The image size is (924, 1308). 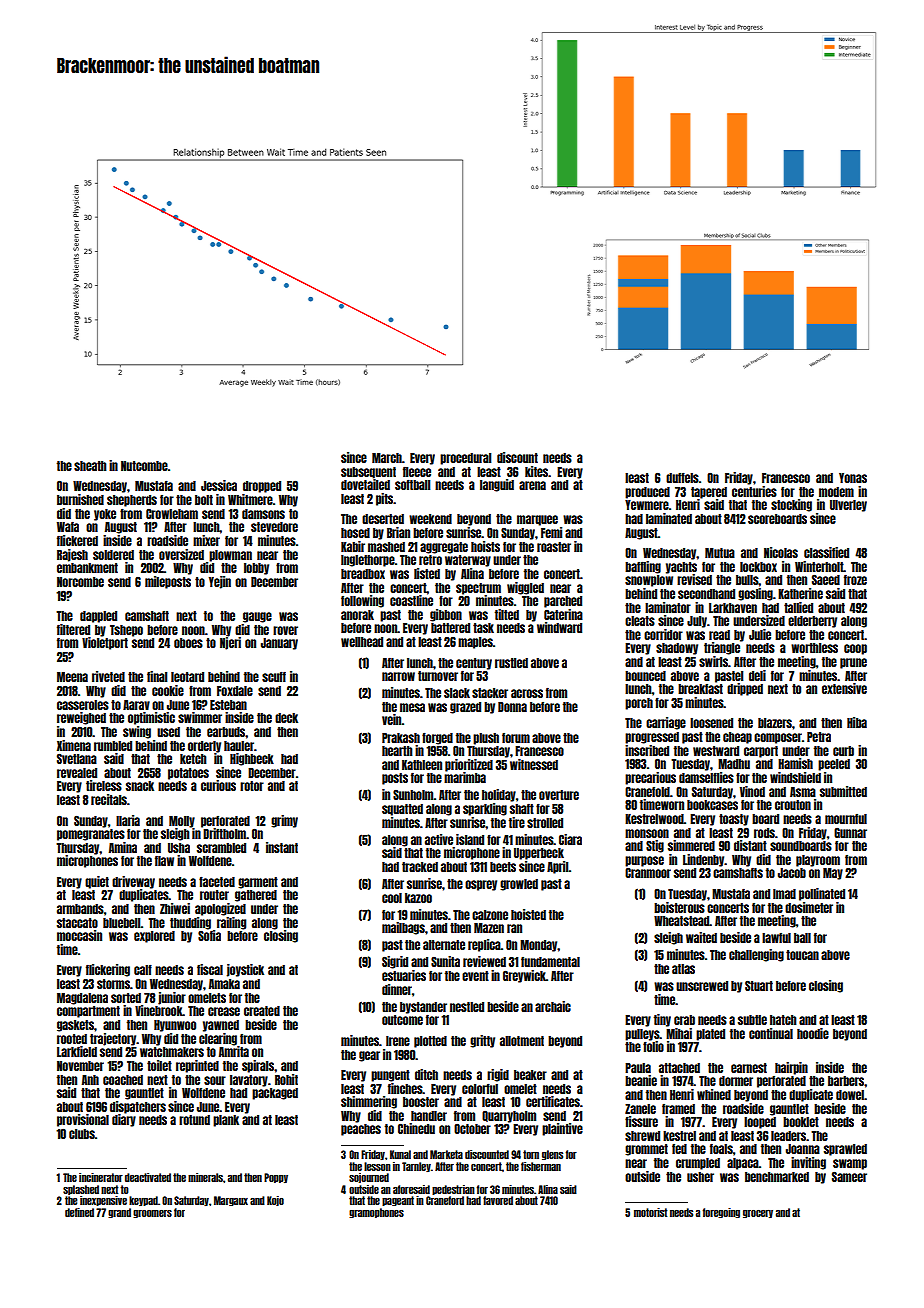 What do you see at coordinates (159, 1010) in the image?
I see `Vinebrook` at bounding box center [159, 1010].
